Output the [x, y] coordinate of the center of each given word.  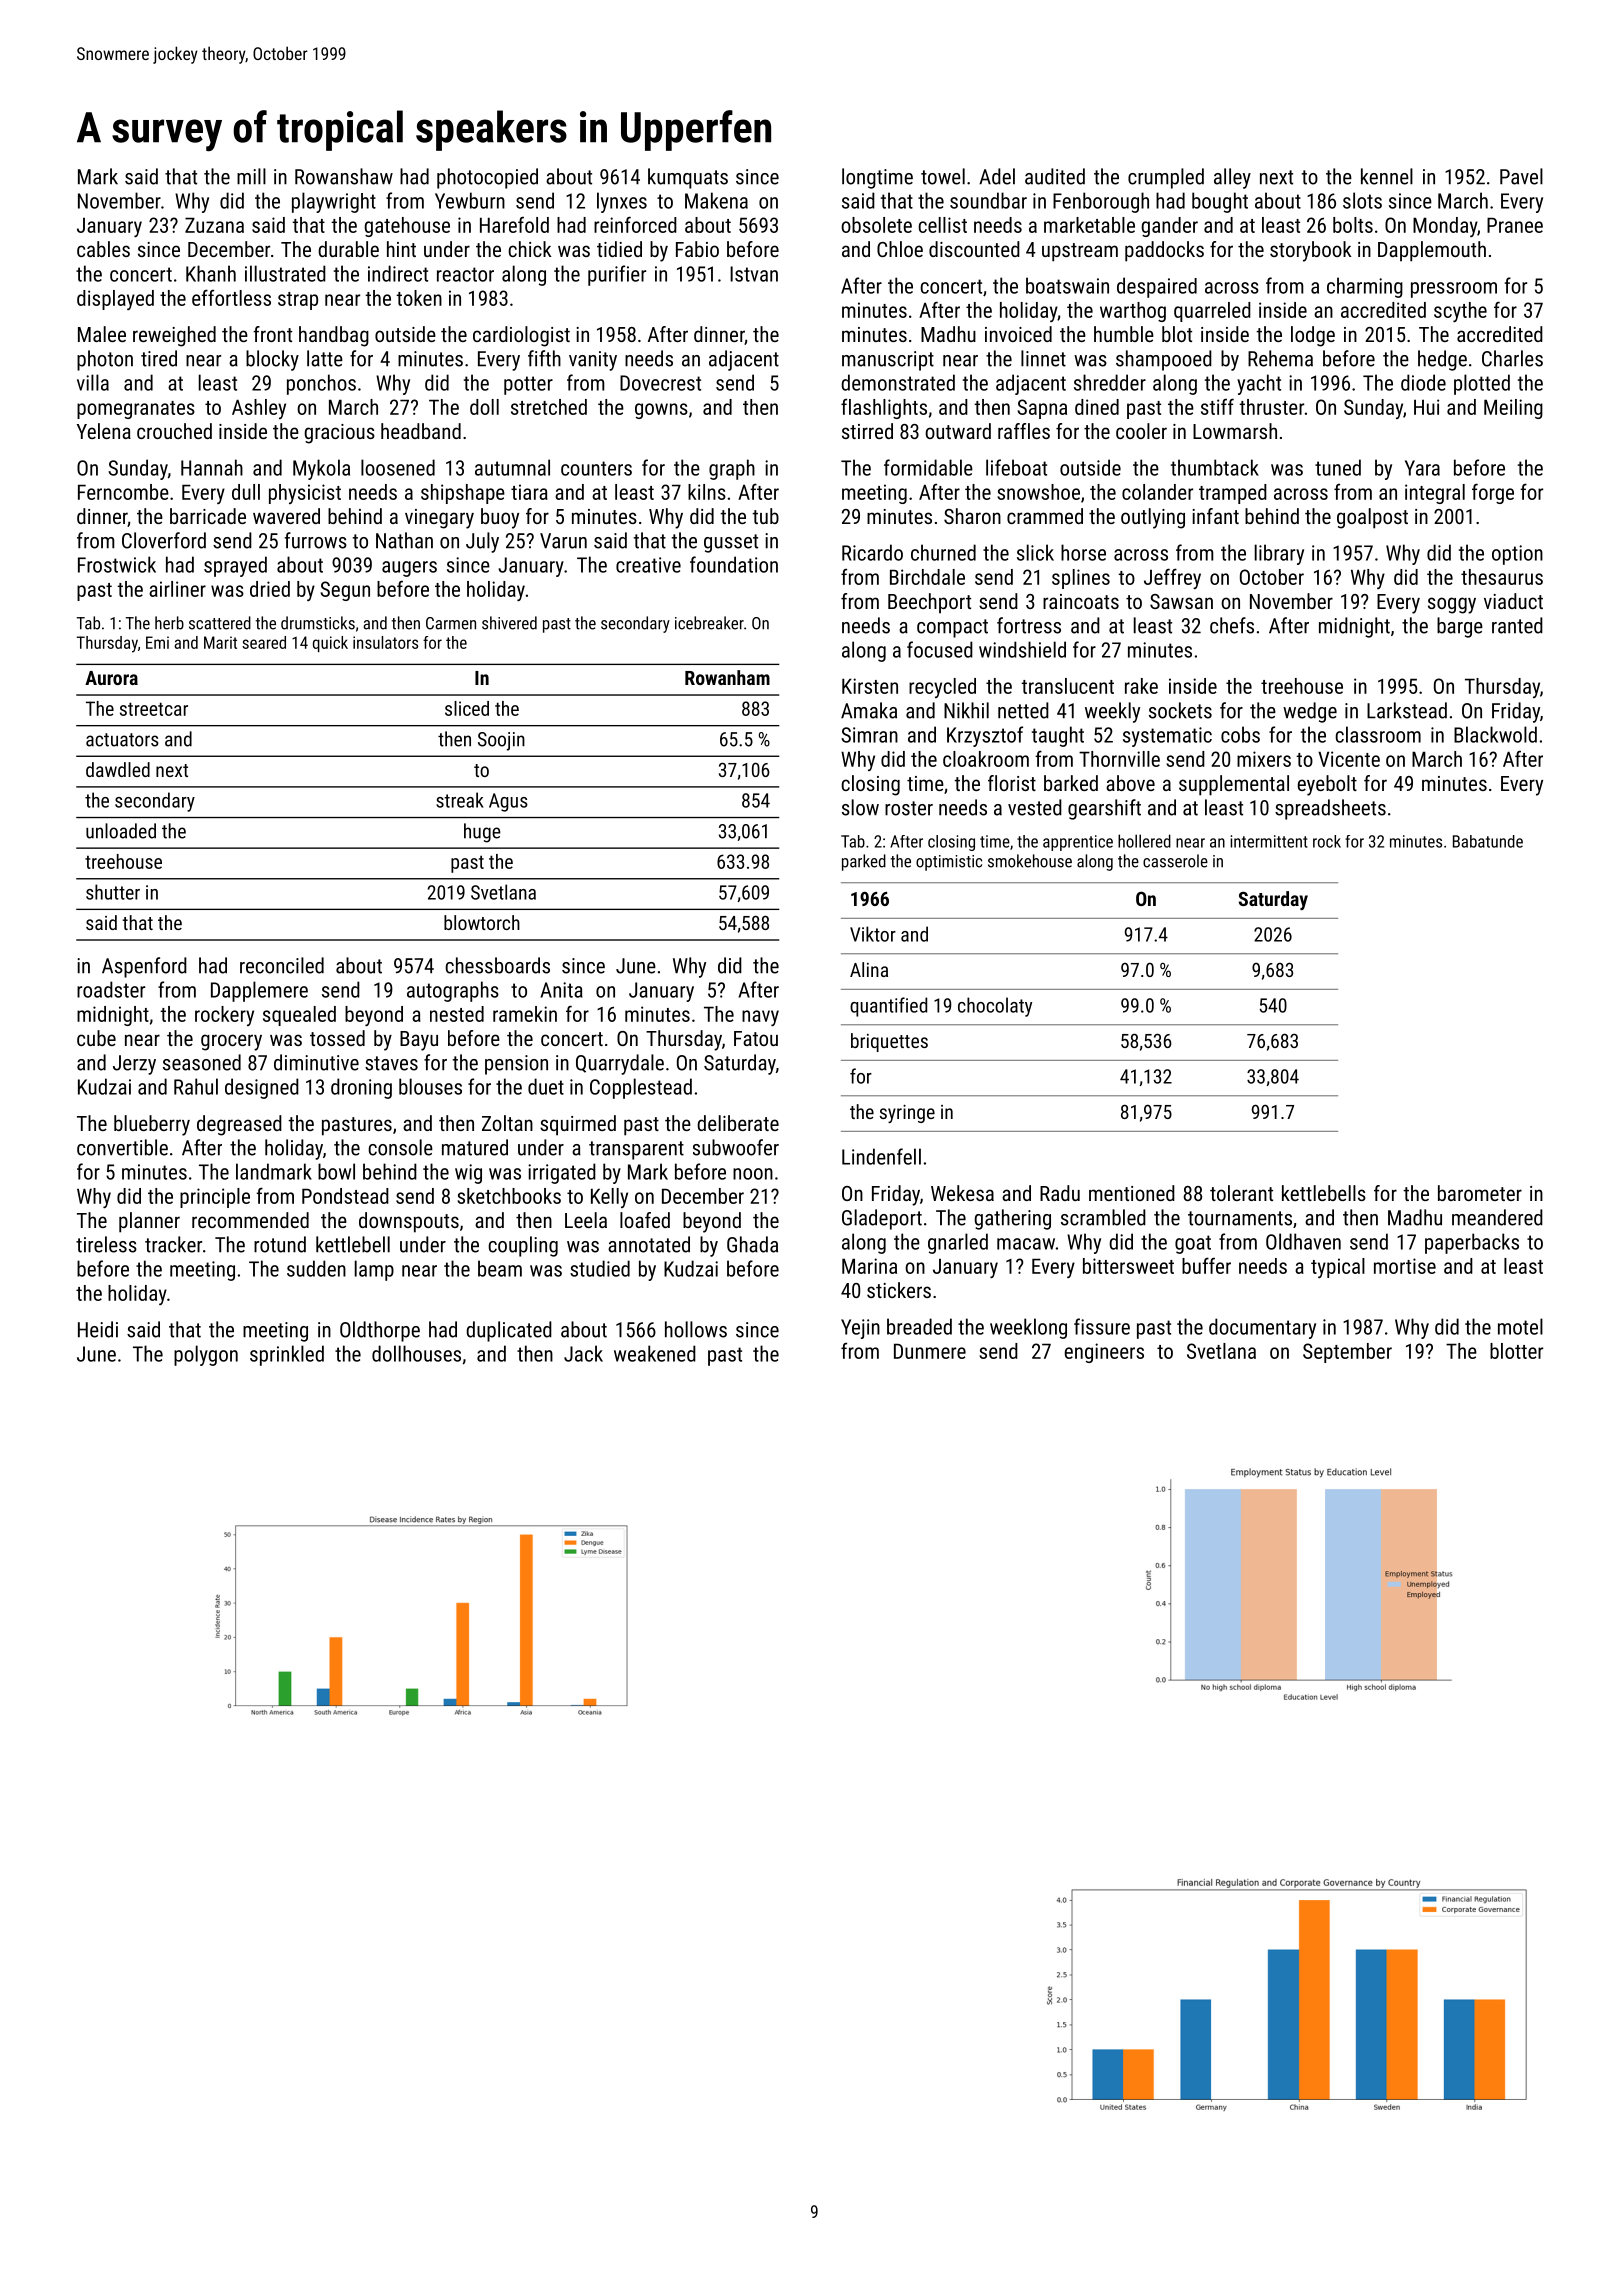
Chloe [900, 249]
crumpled [1166, 178]
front [272, 334]
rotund [280, 1244]
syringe [907, 1114]
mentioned [1132, 1193]
